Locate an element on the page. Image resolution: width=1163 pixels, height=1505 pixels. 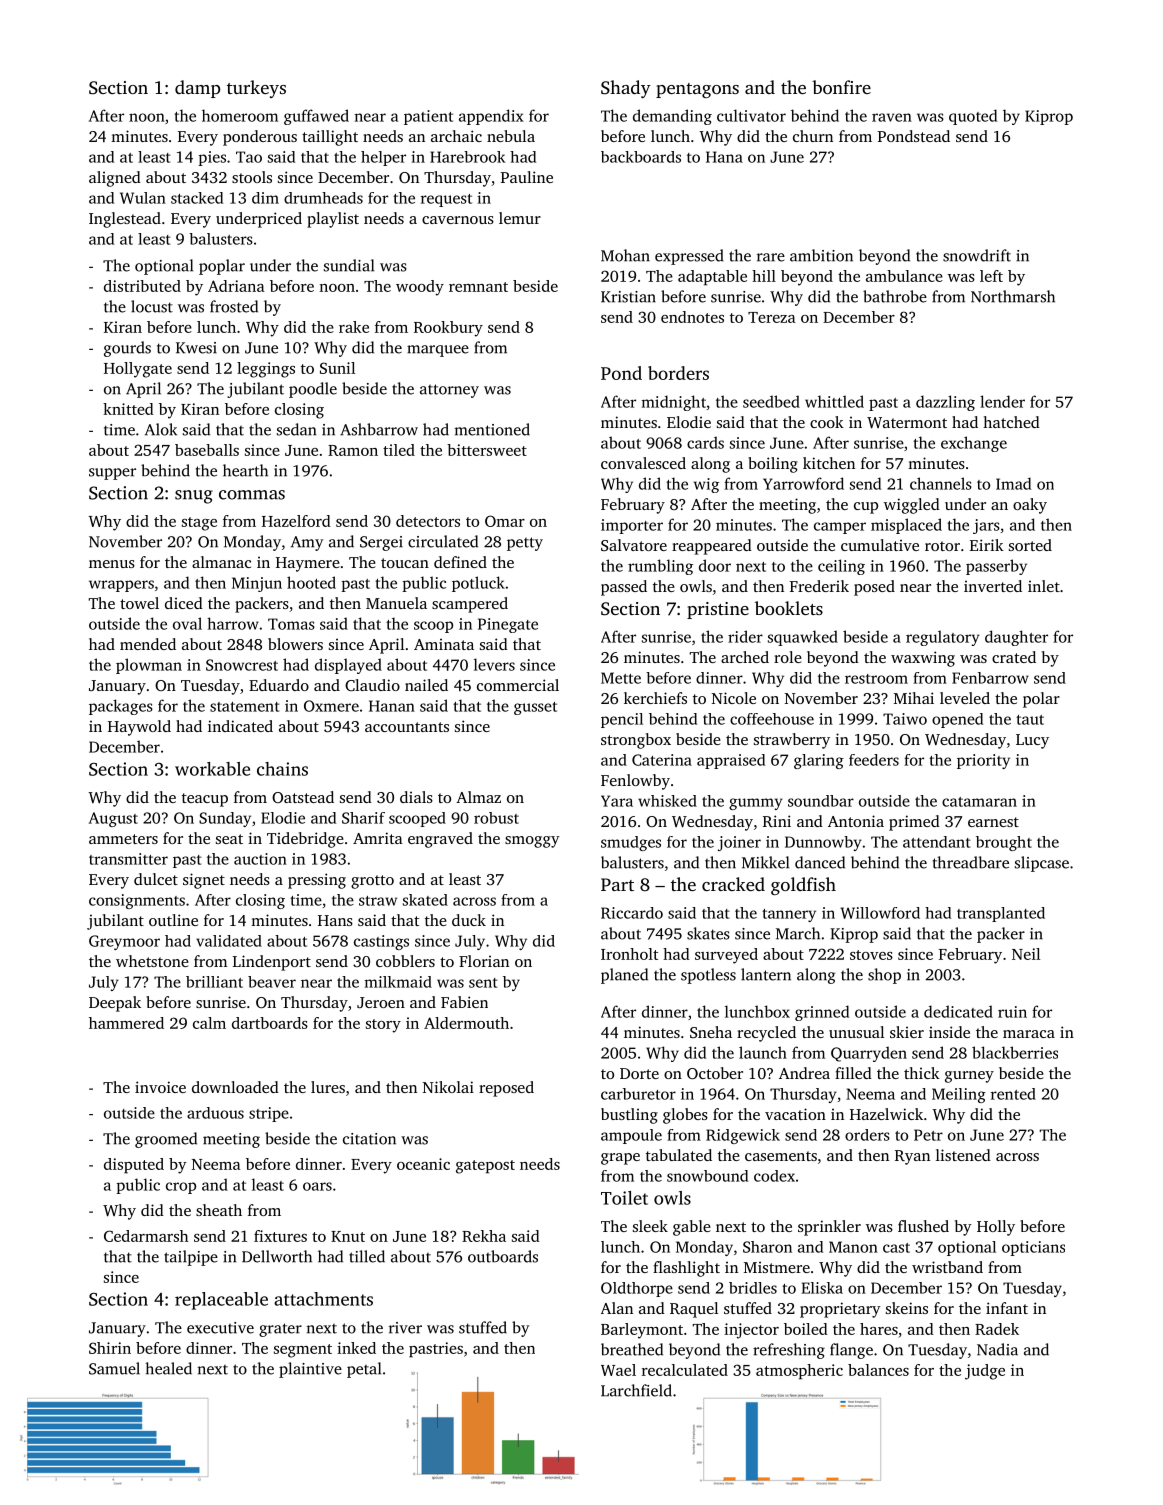
Larchfield is located at coordinates (636, 1390).
